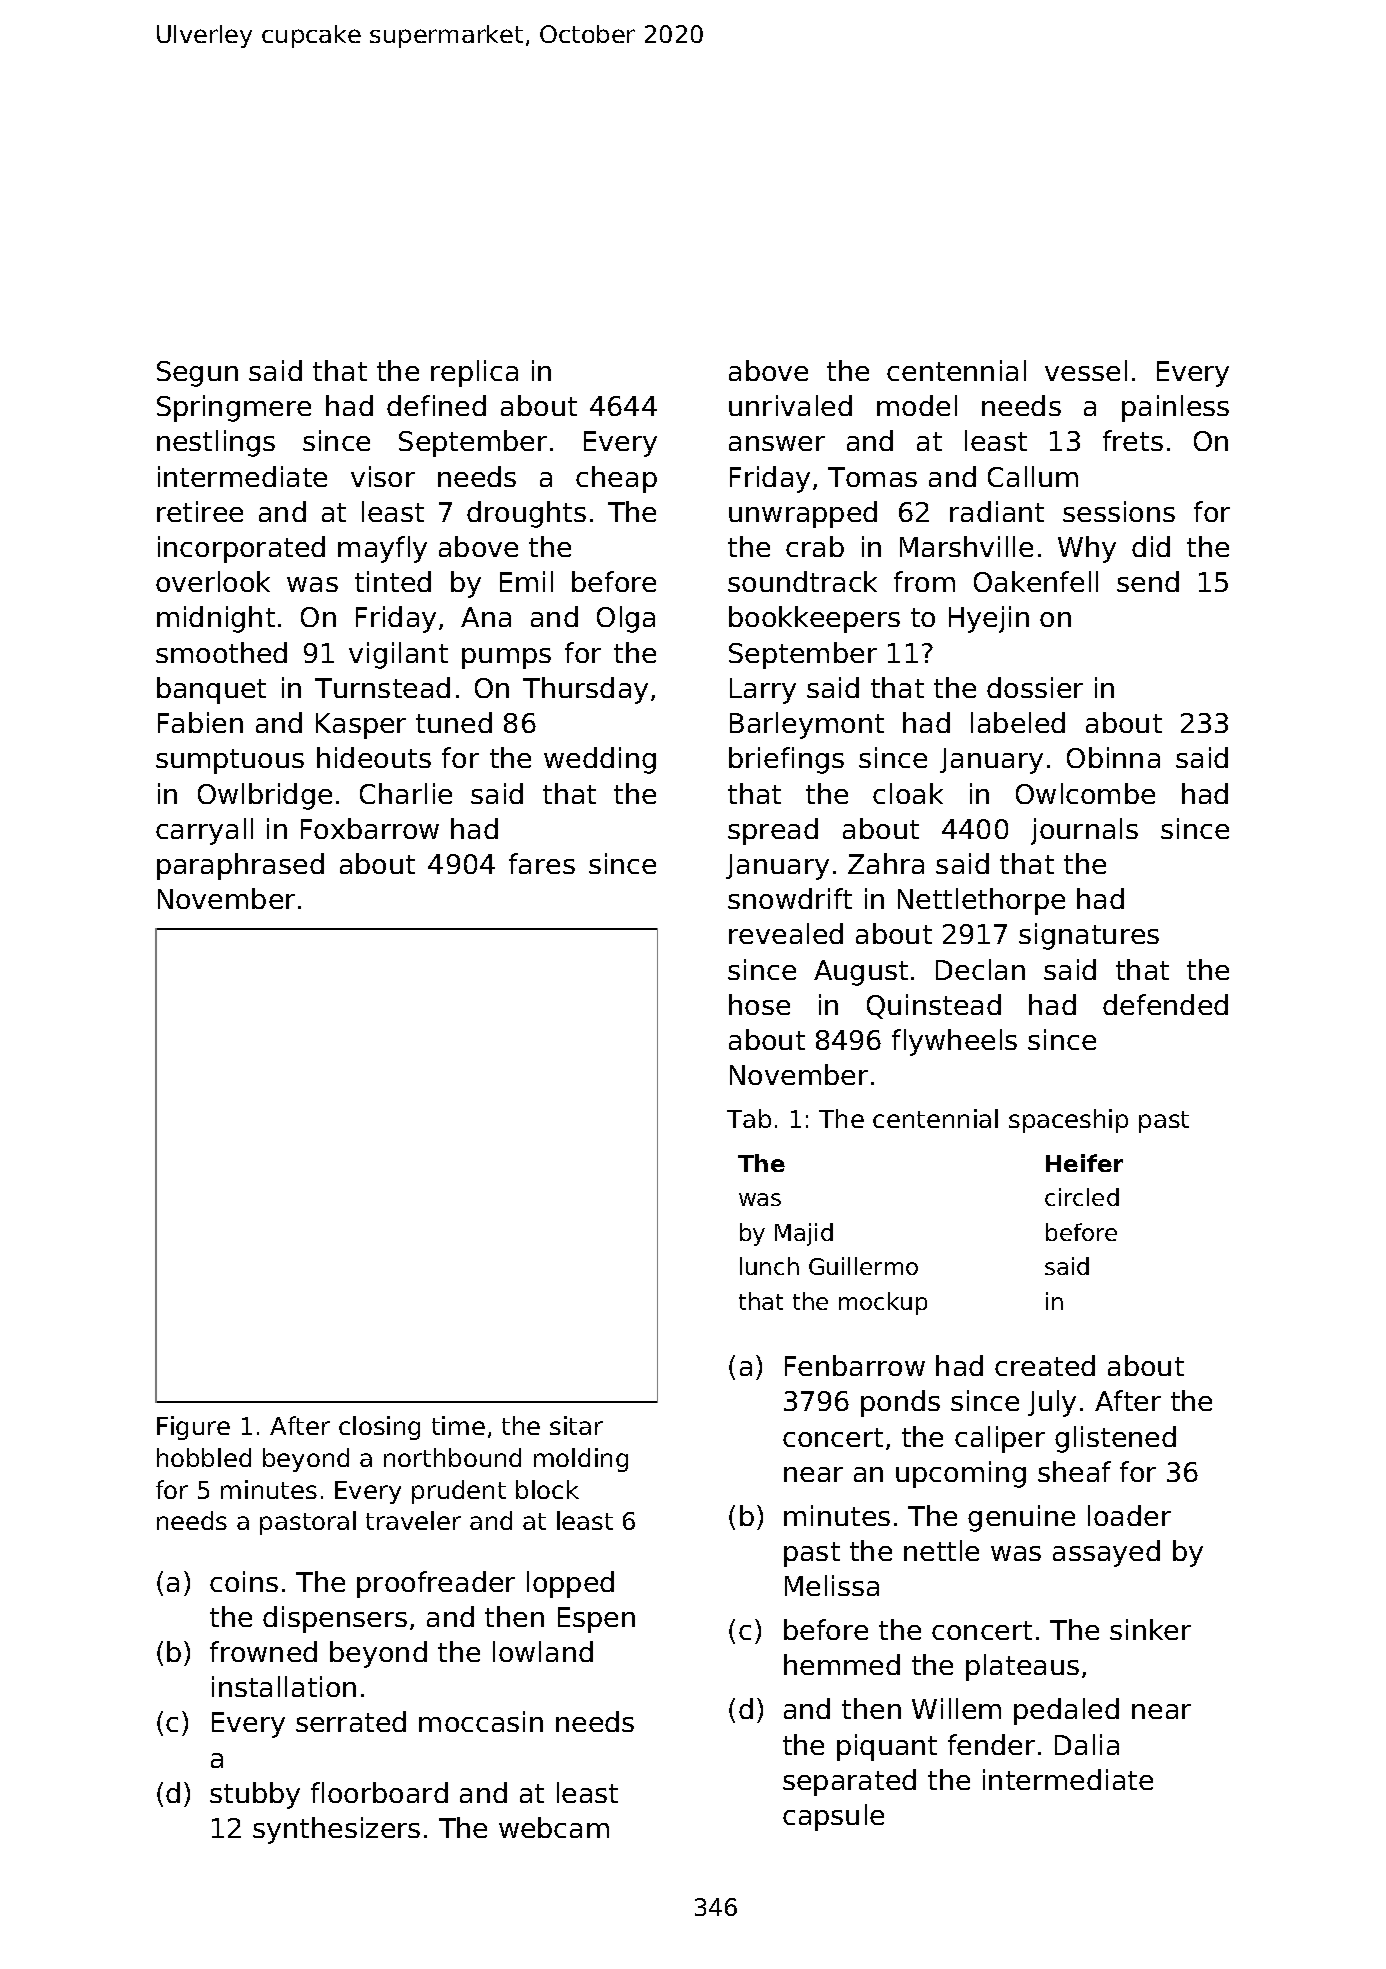 The width and height of the image is (1386, 1969). Describe the element at coordinates (1087, 1744) in the image. I see `Dalia` at that location.
